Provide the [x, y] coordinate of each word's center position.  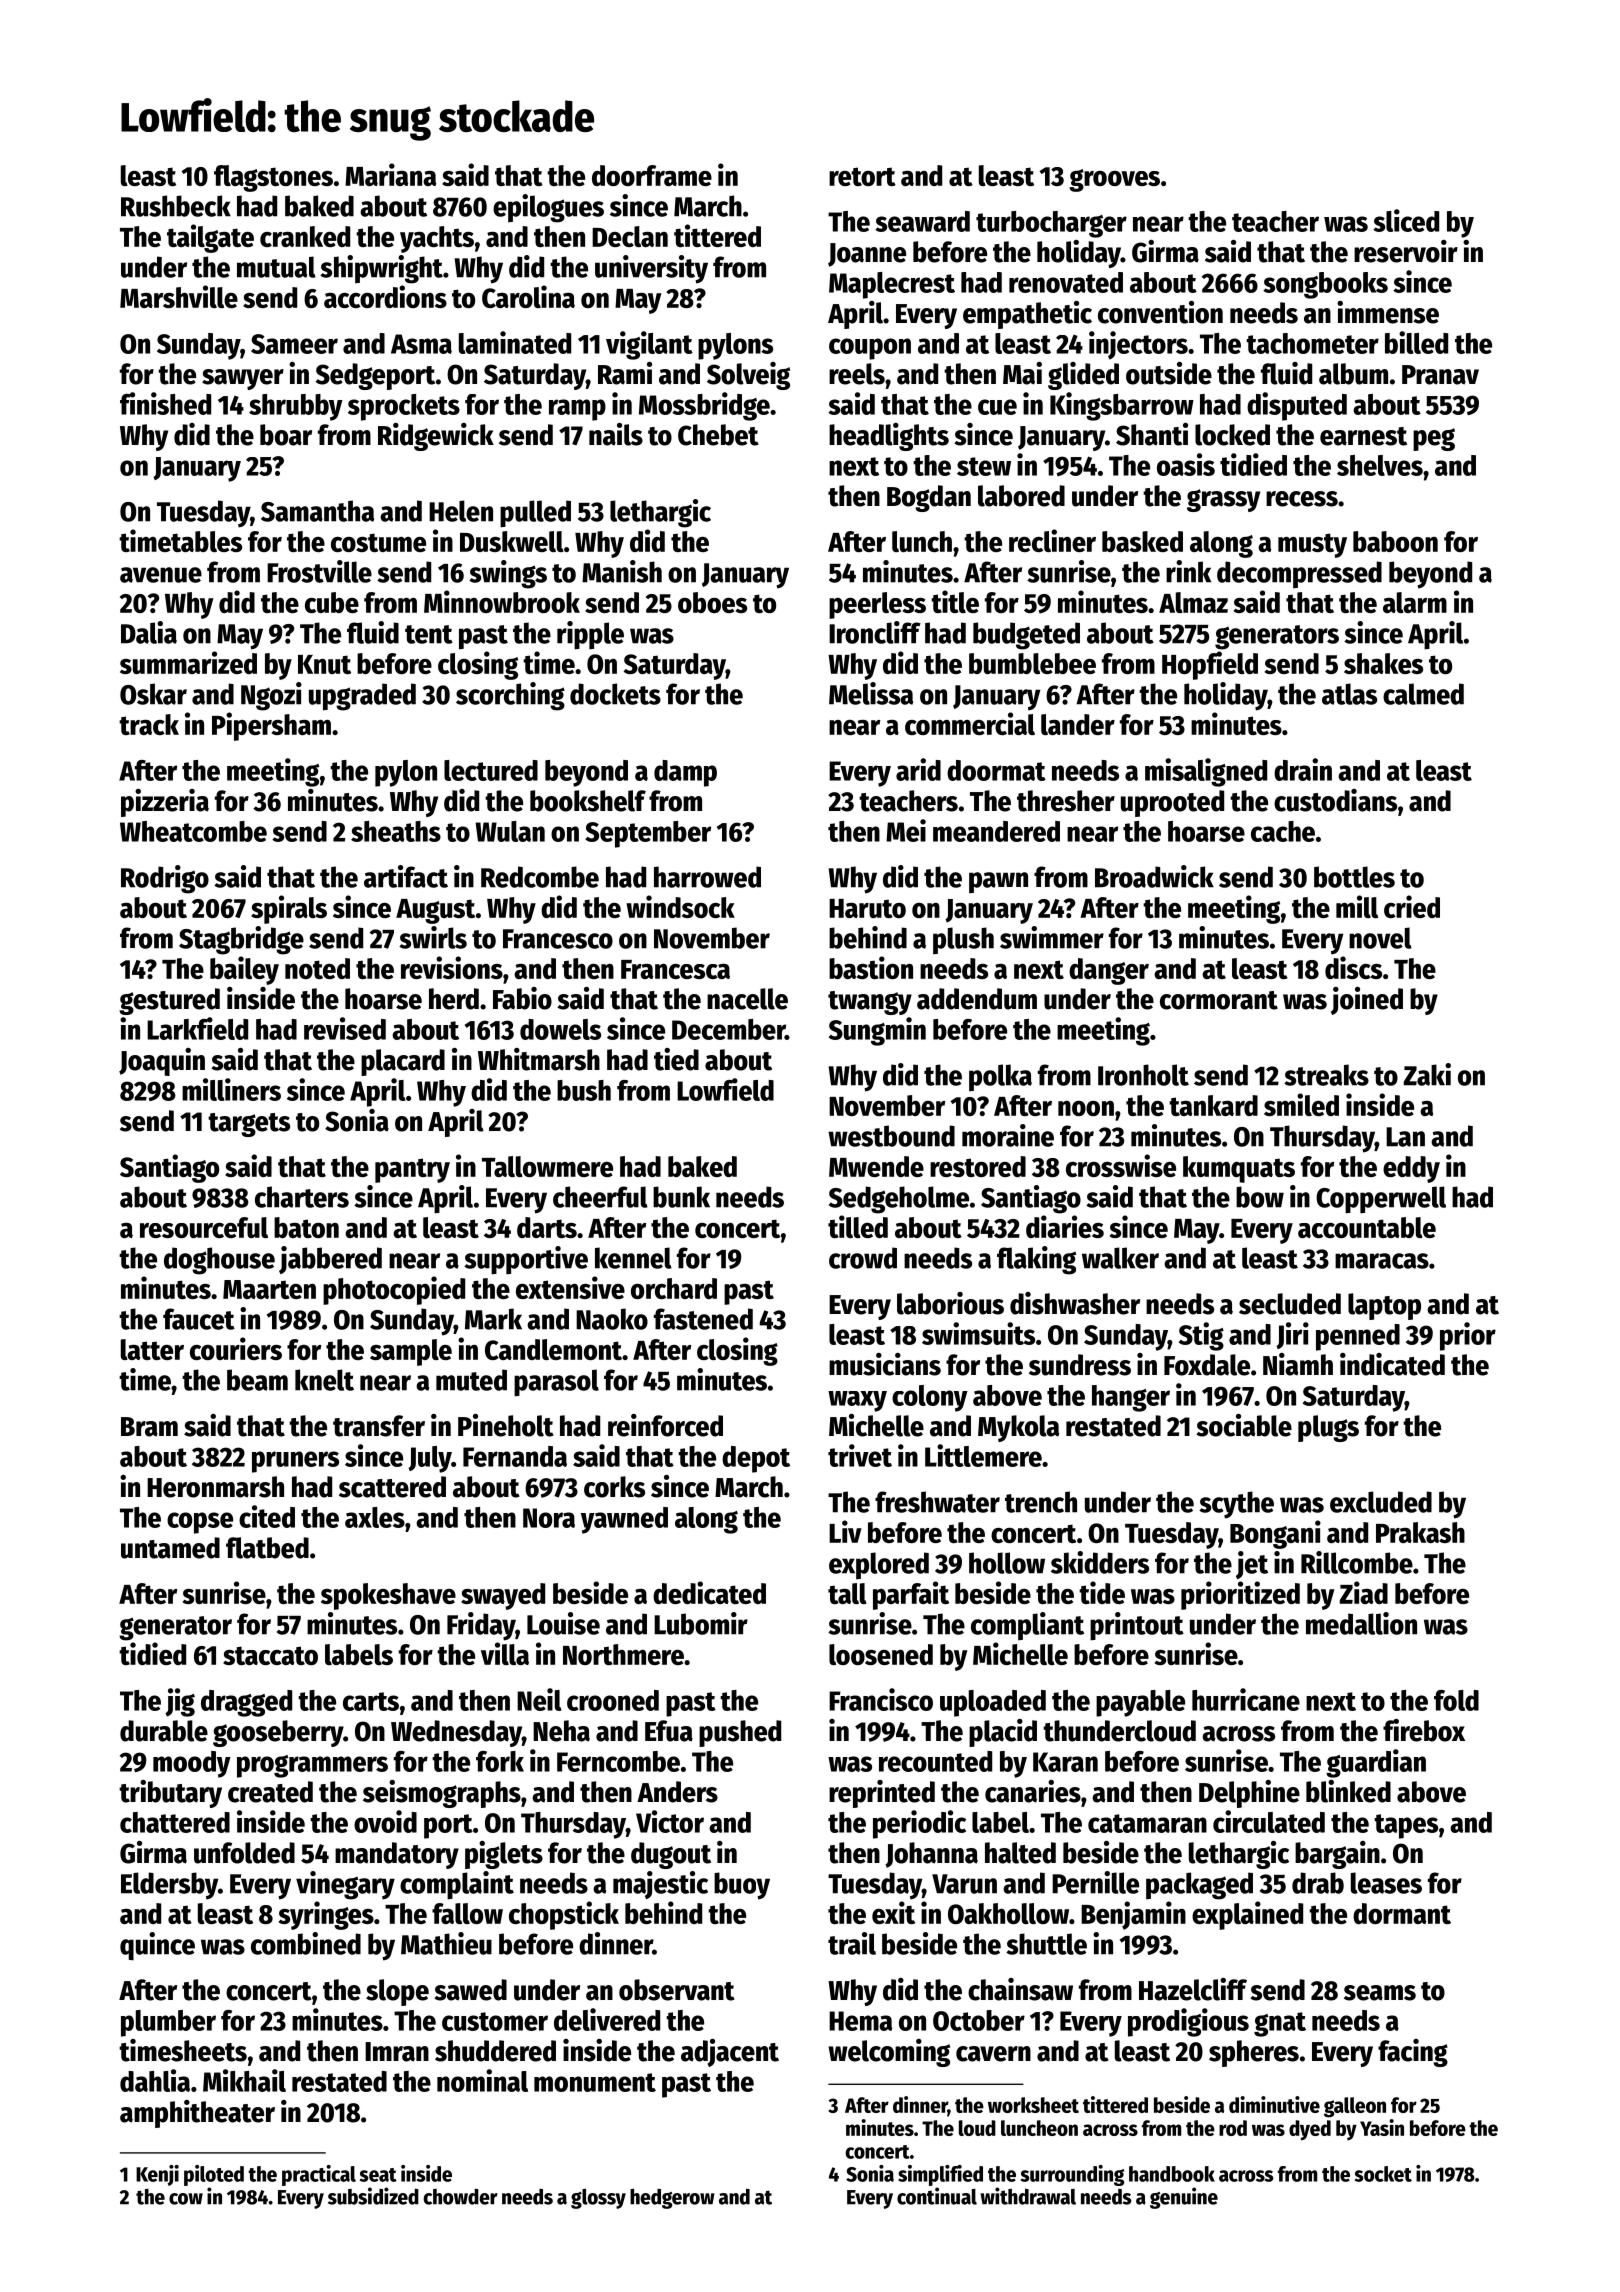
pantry [412, 1170]
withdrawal [1028, 2196]
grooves [1114, 180]
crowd [863, 1258]
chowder [460, 2197]
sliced [1406, 220]
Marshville [179, 296]
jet [1252, 1565]
